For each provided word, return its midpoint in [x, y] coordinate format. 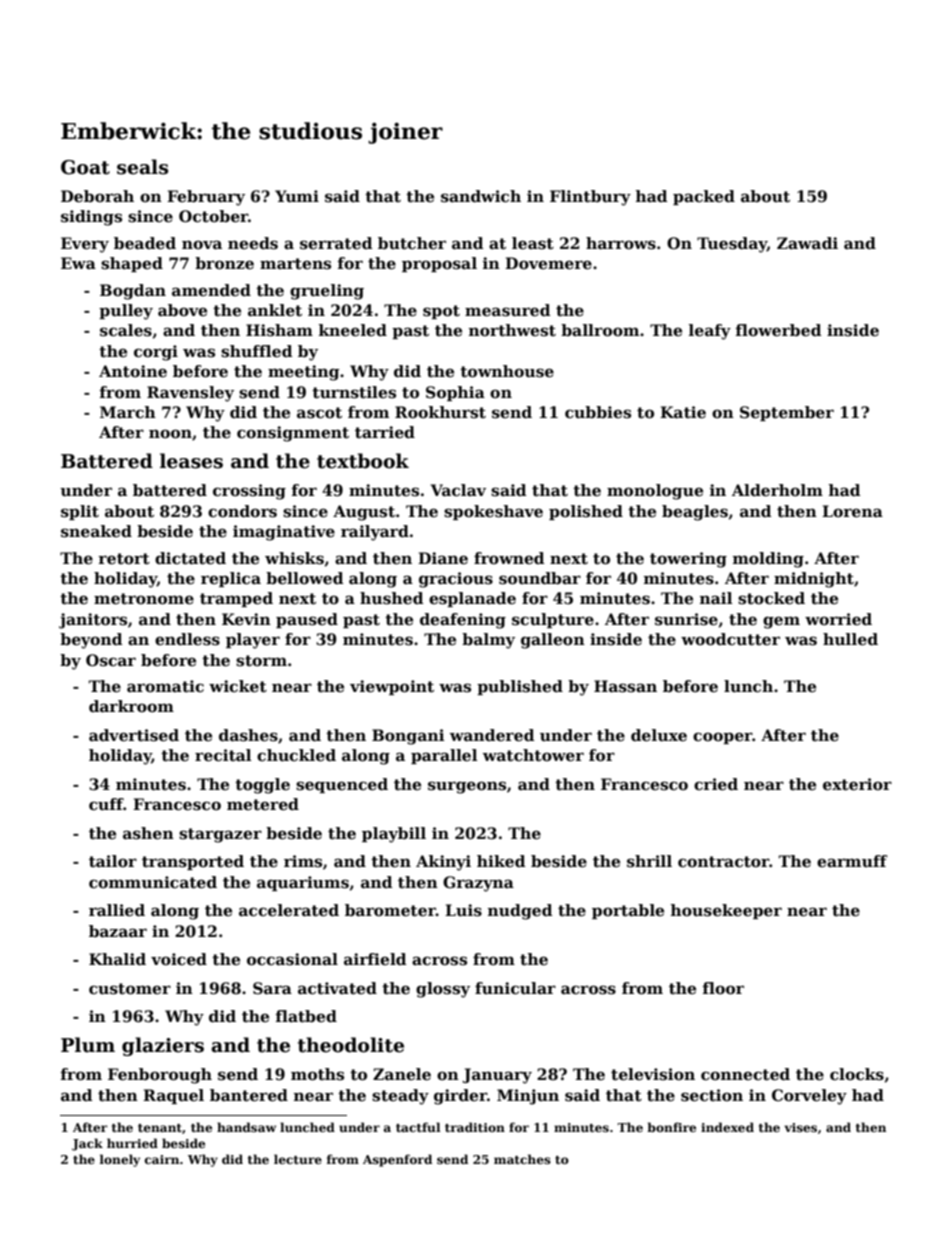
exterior [857, 784]
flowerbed [778, 330]
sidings [91, 218]
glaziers [163, 1046]
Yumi [297, 196]
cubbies [598, 412]
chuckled [296, 755]
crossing [249, 492]
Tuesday [732, 245]
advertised [134, 735]
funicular [515, 988]
